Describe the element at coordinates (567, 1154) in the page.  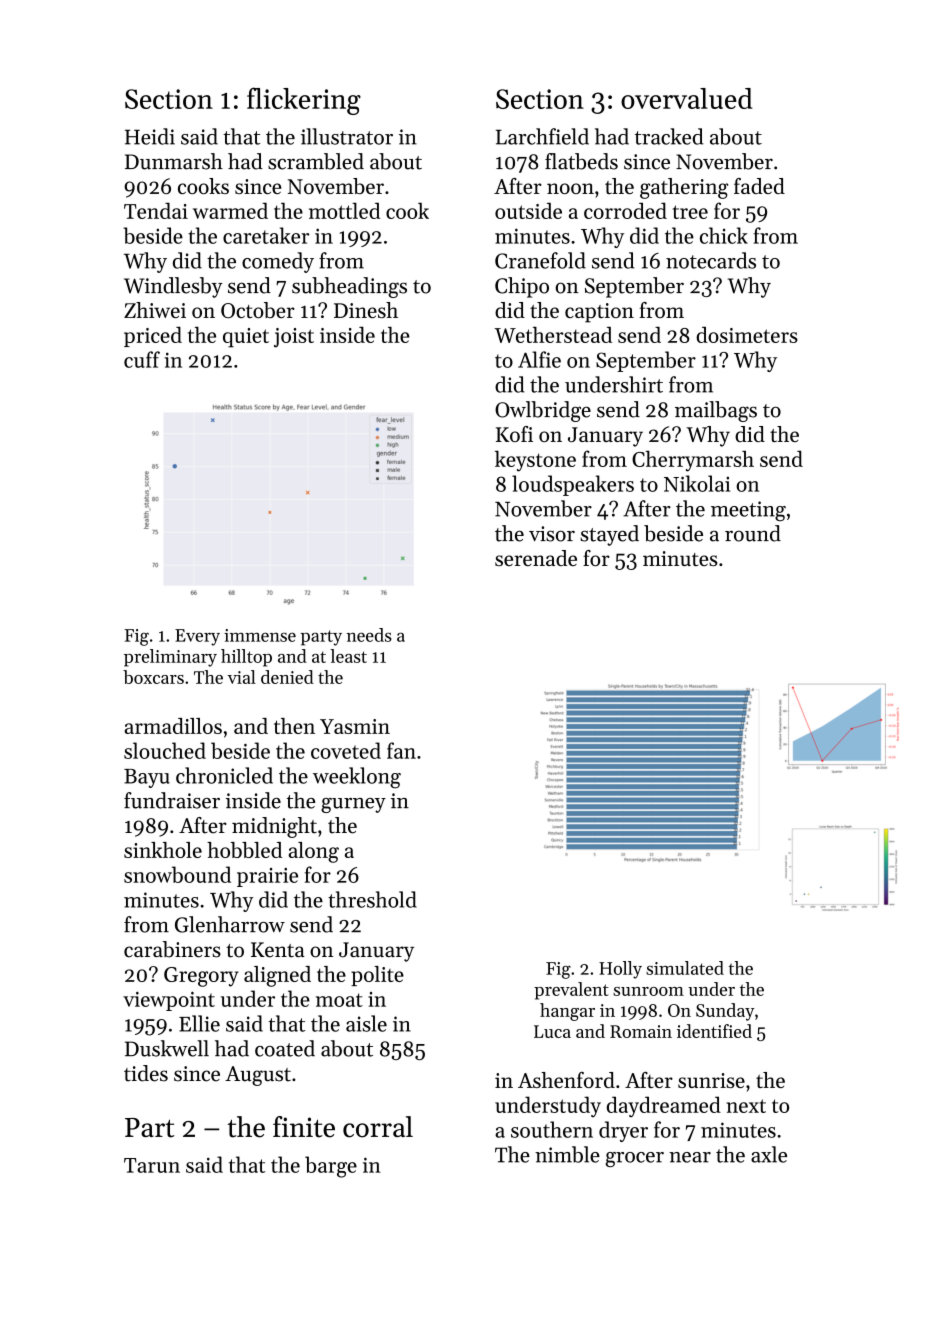
I see `nimble` at that location.
